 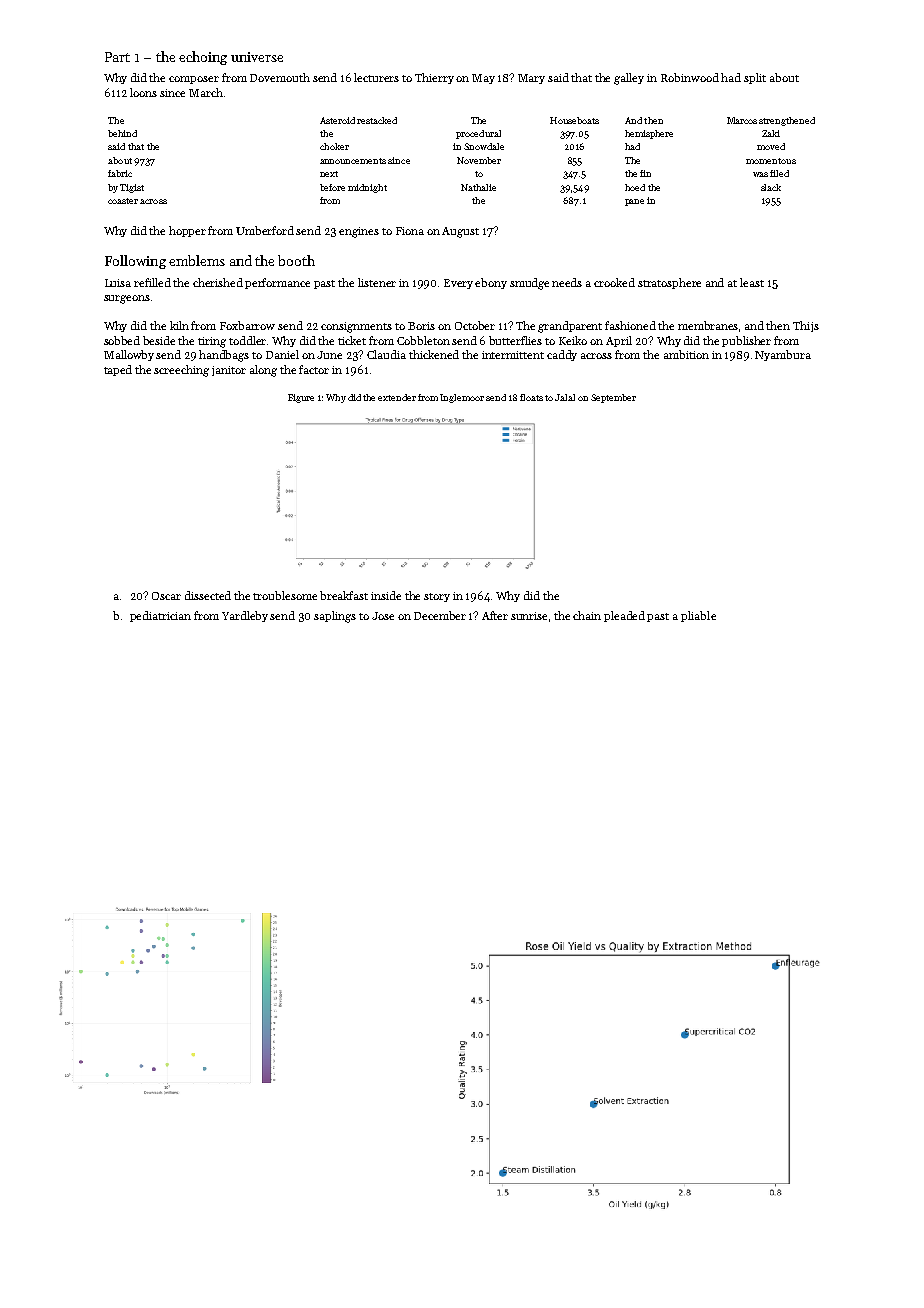 I want to click on slack, so click(x=771, y=187).
